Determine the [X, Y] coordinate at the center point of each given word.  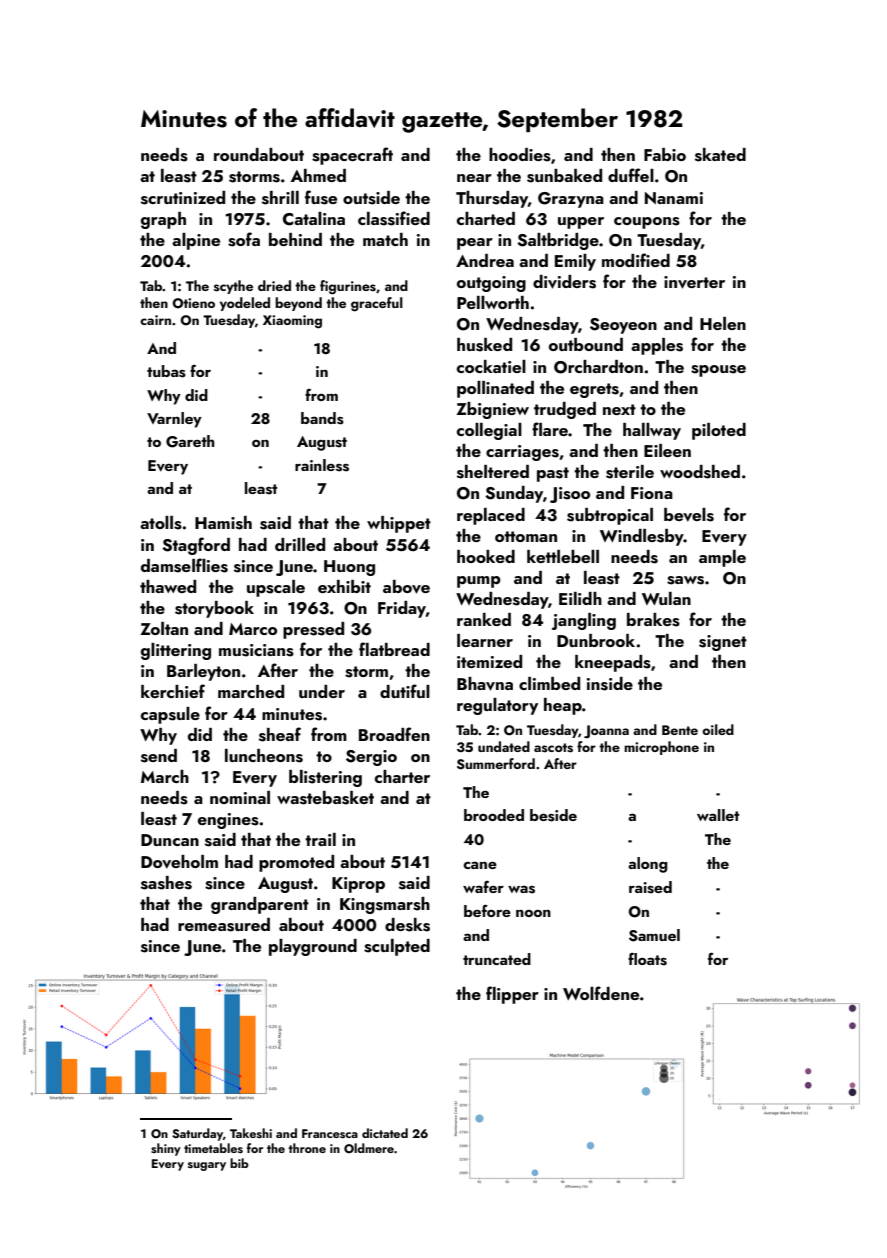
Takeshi [251, 1133]
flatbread [394, 649]
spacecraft [352, 156]
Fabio [665, 154]
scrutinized [183, 198]
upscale [276, 588]
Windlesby [642, 537]
